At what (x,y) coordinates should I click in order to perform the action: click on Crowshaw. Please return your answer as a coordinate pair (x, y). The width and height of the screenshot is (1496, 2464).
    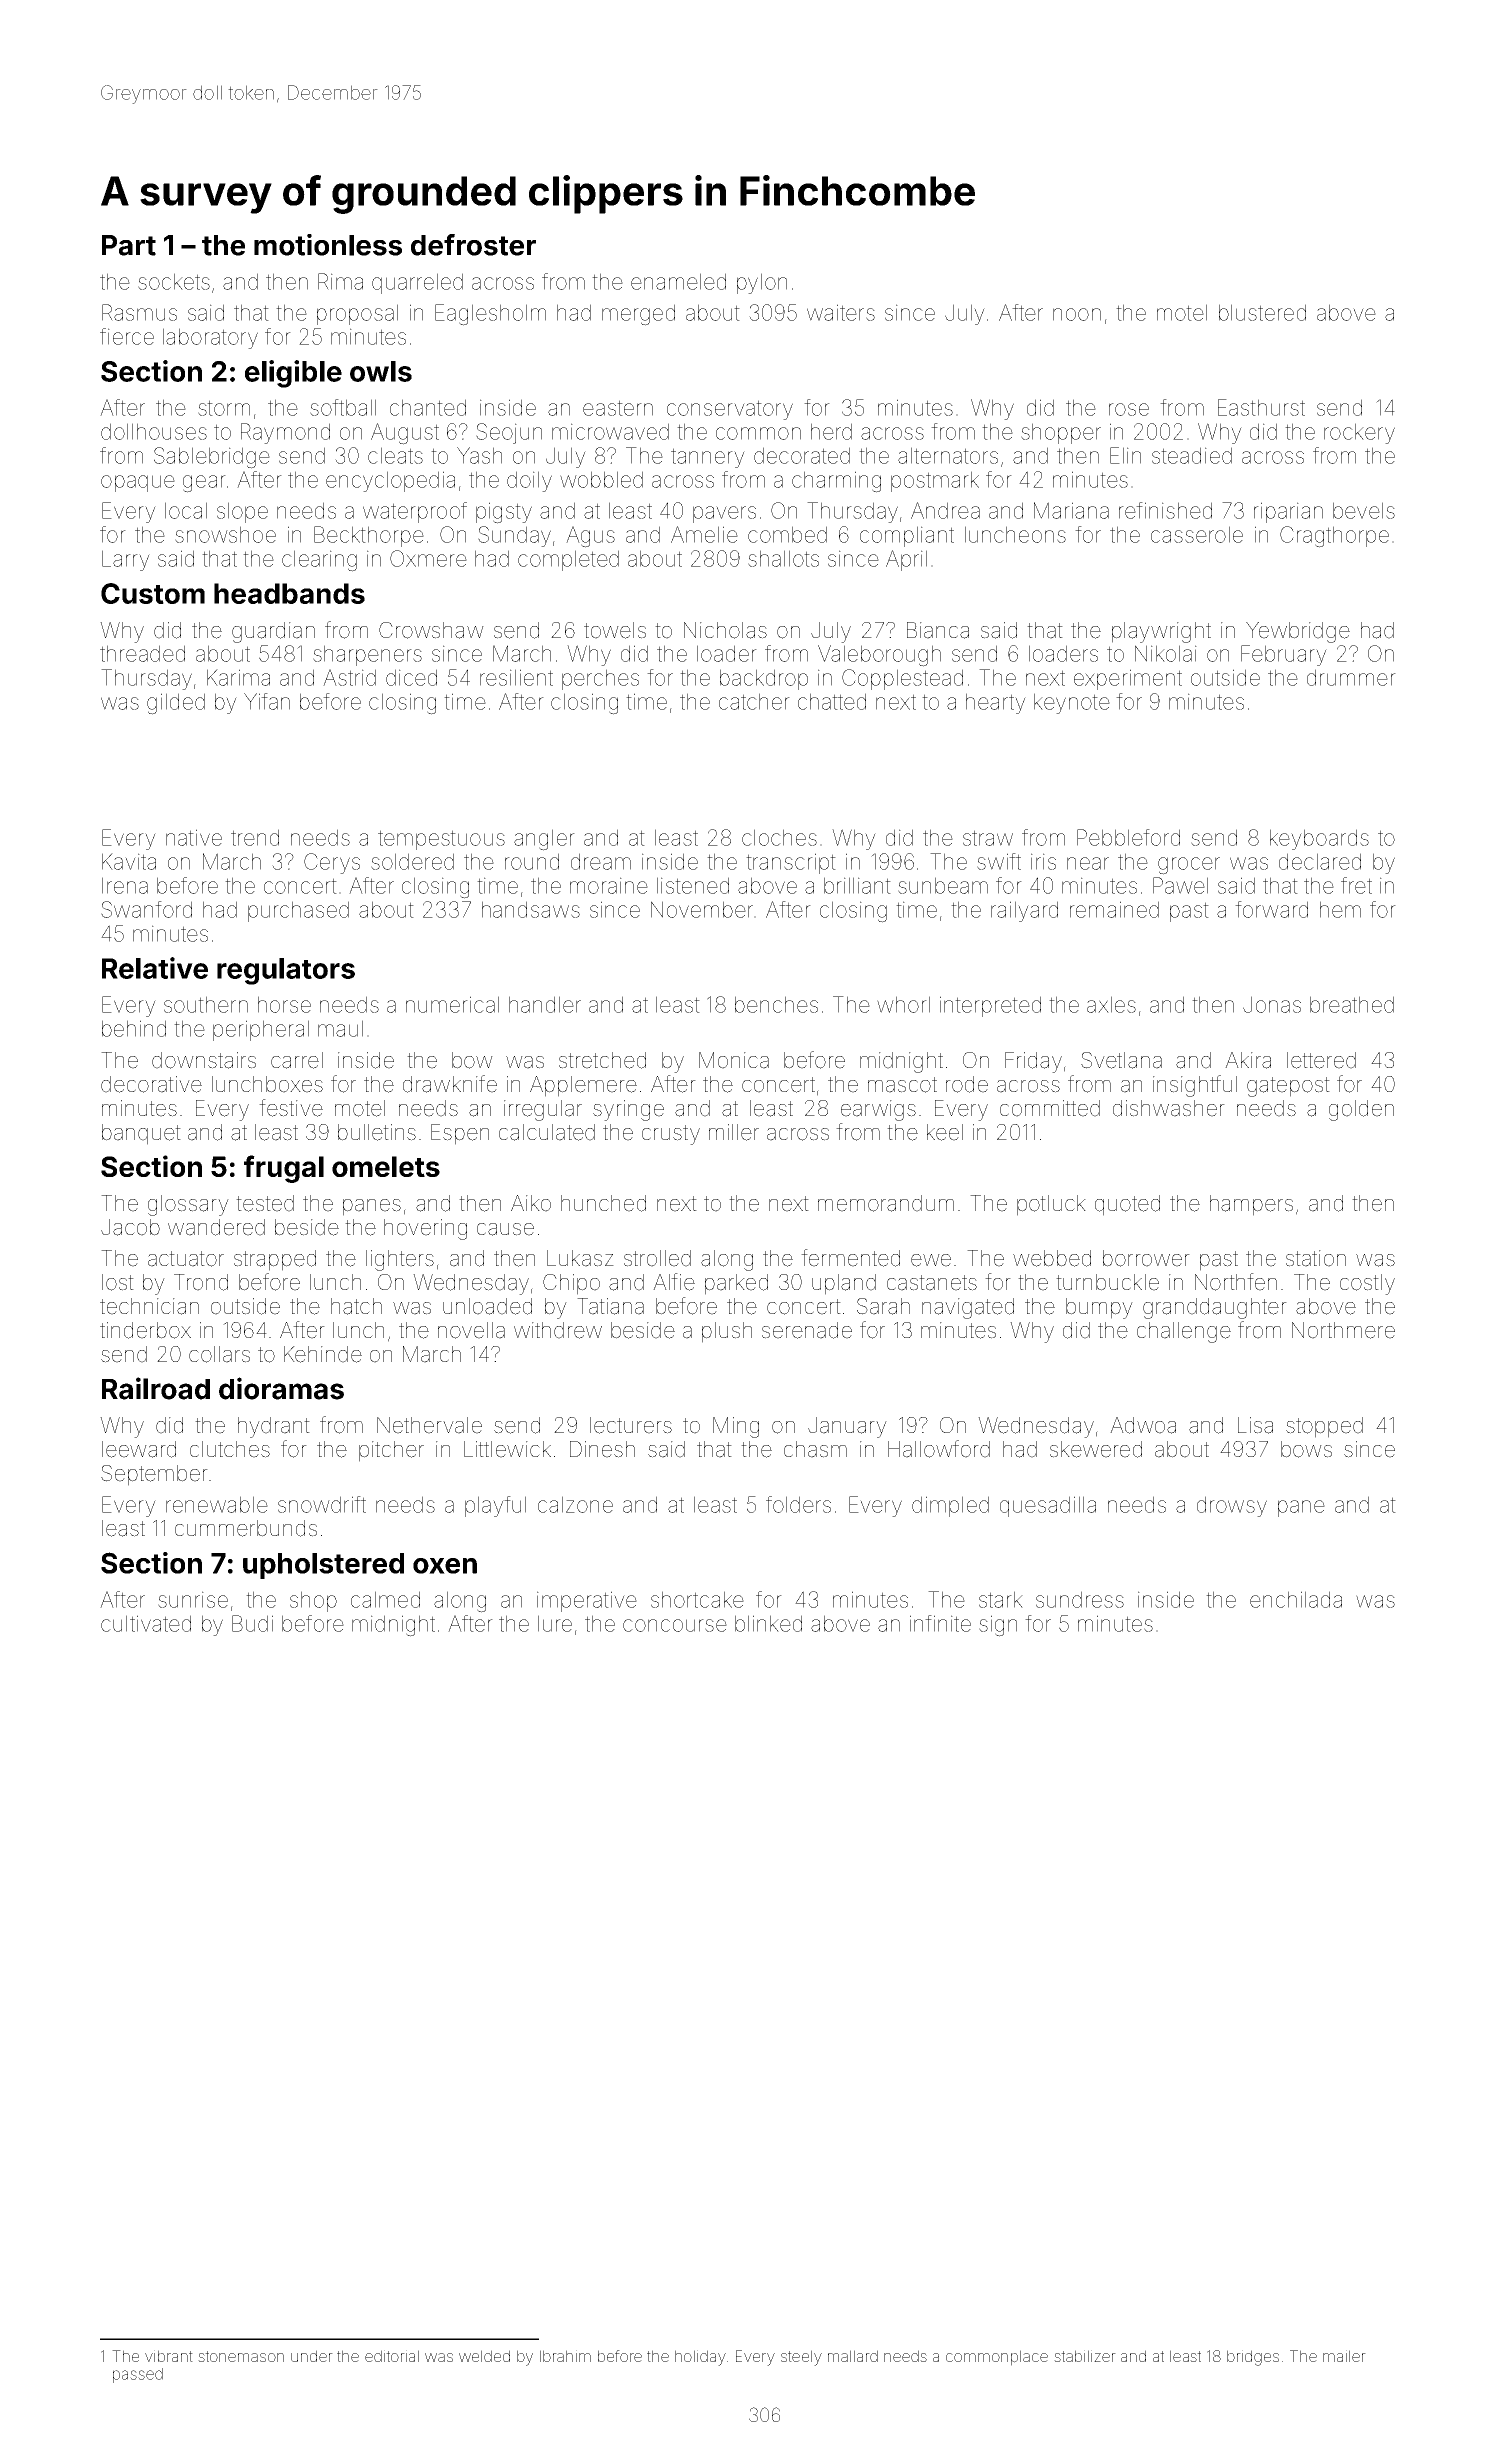
    Looking at the image, I should click on (431, 630).
